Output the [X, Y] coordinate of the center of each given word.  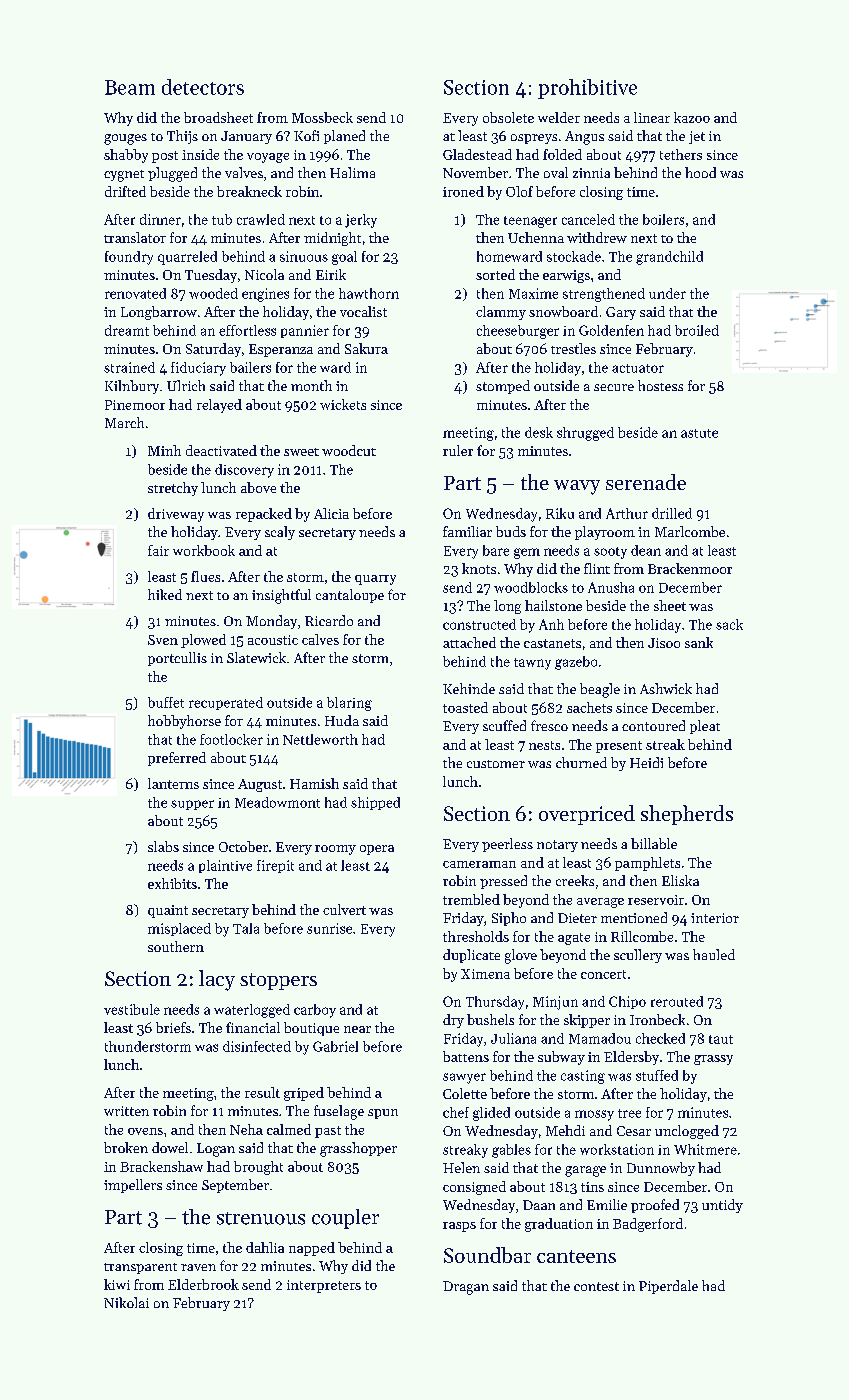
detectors [203, 87]
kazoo [692, 117]
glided [491, 1114]
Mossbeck [322, 117]
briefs [173, 1027]
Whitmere [705, 1149]
